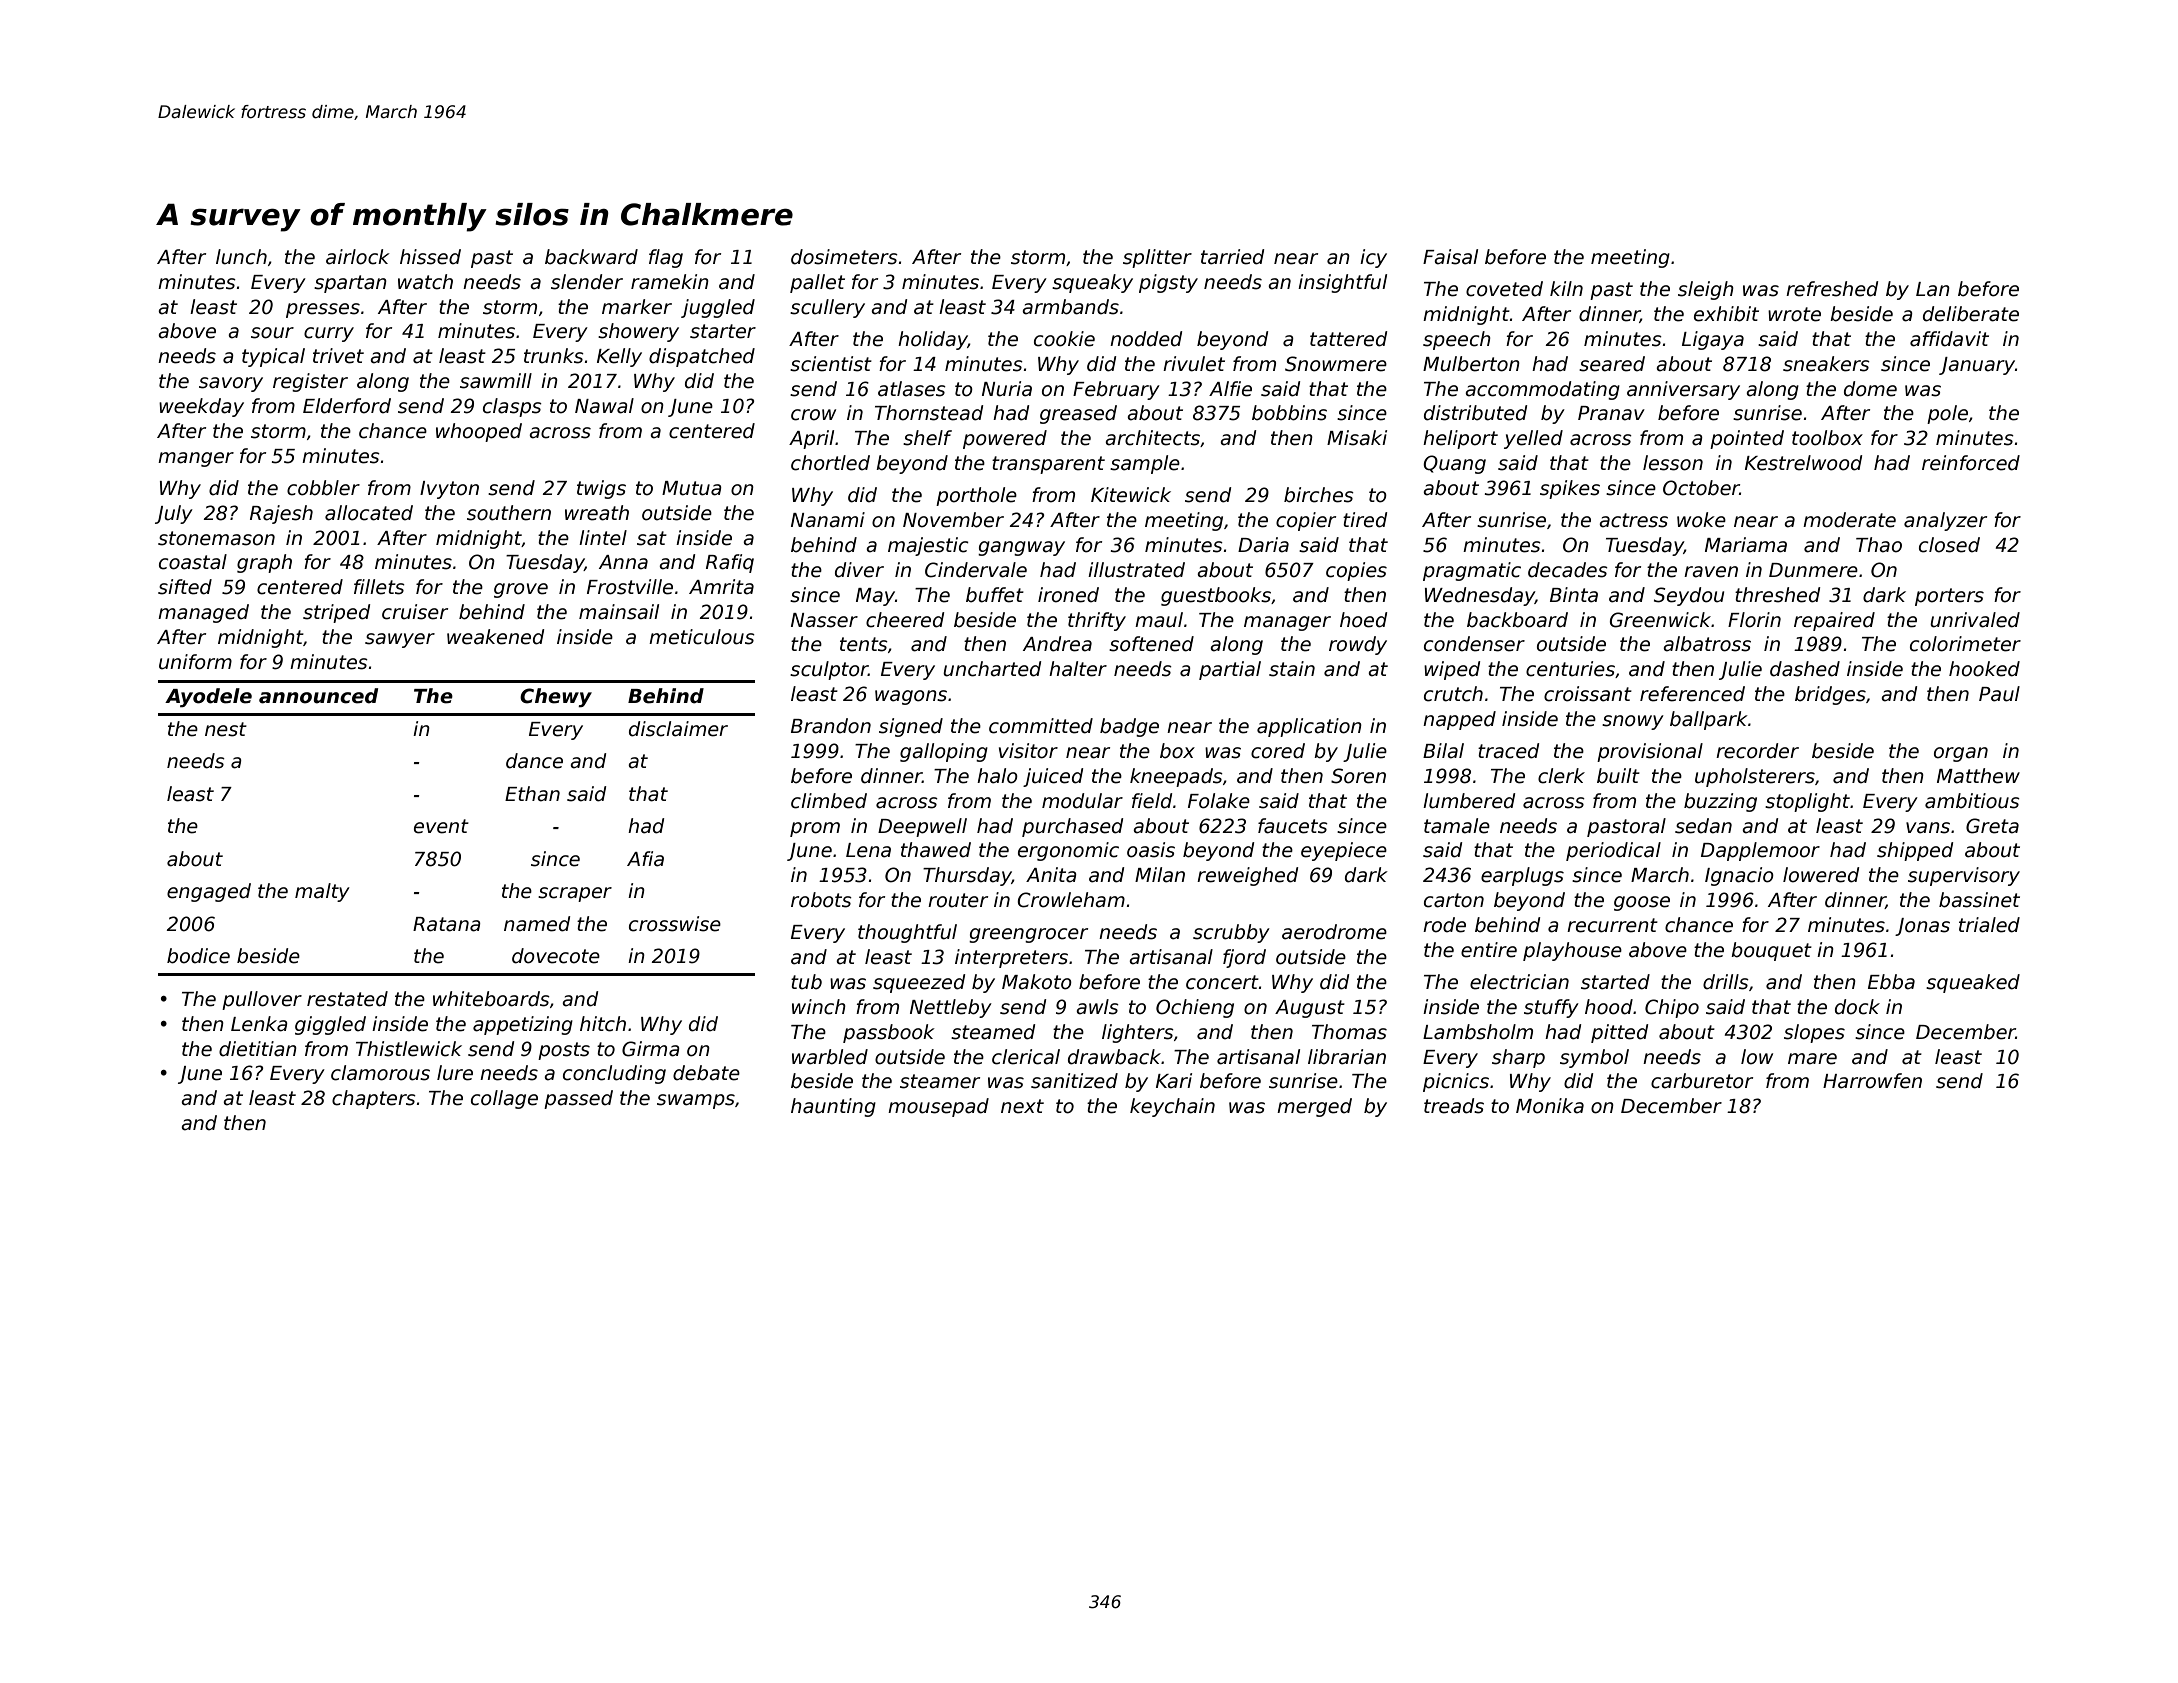 This document has height=1683, width=2178. What do you see at coordinates (578, 1099) in the document?
I see `passed` at bounding box center [578, 1099].
